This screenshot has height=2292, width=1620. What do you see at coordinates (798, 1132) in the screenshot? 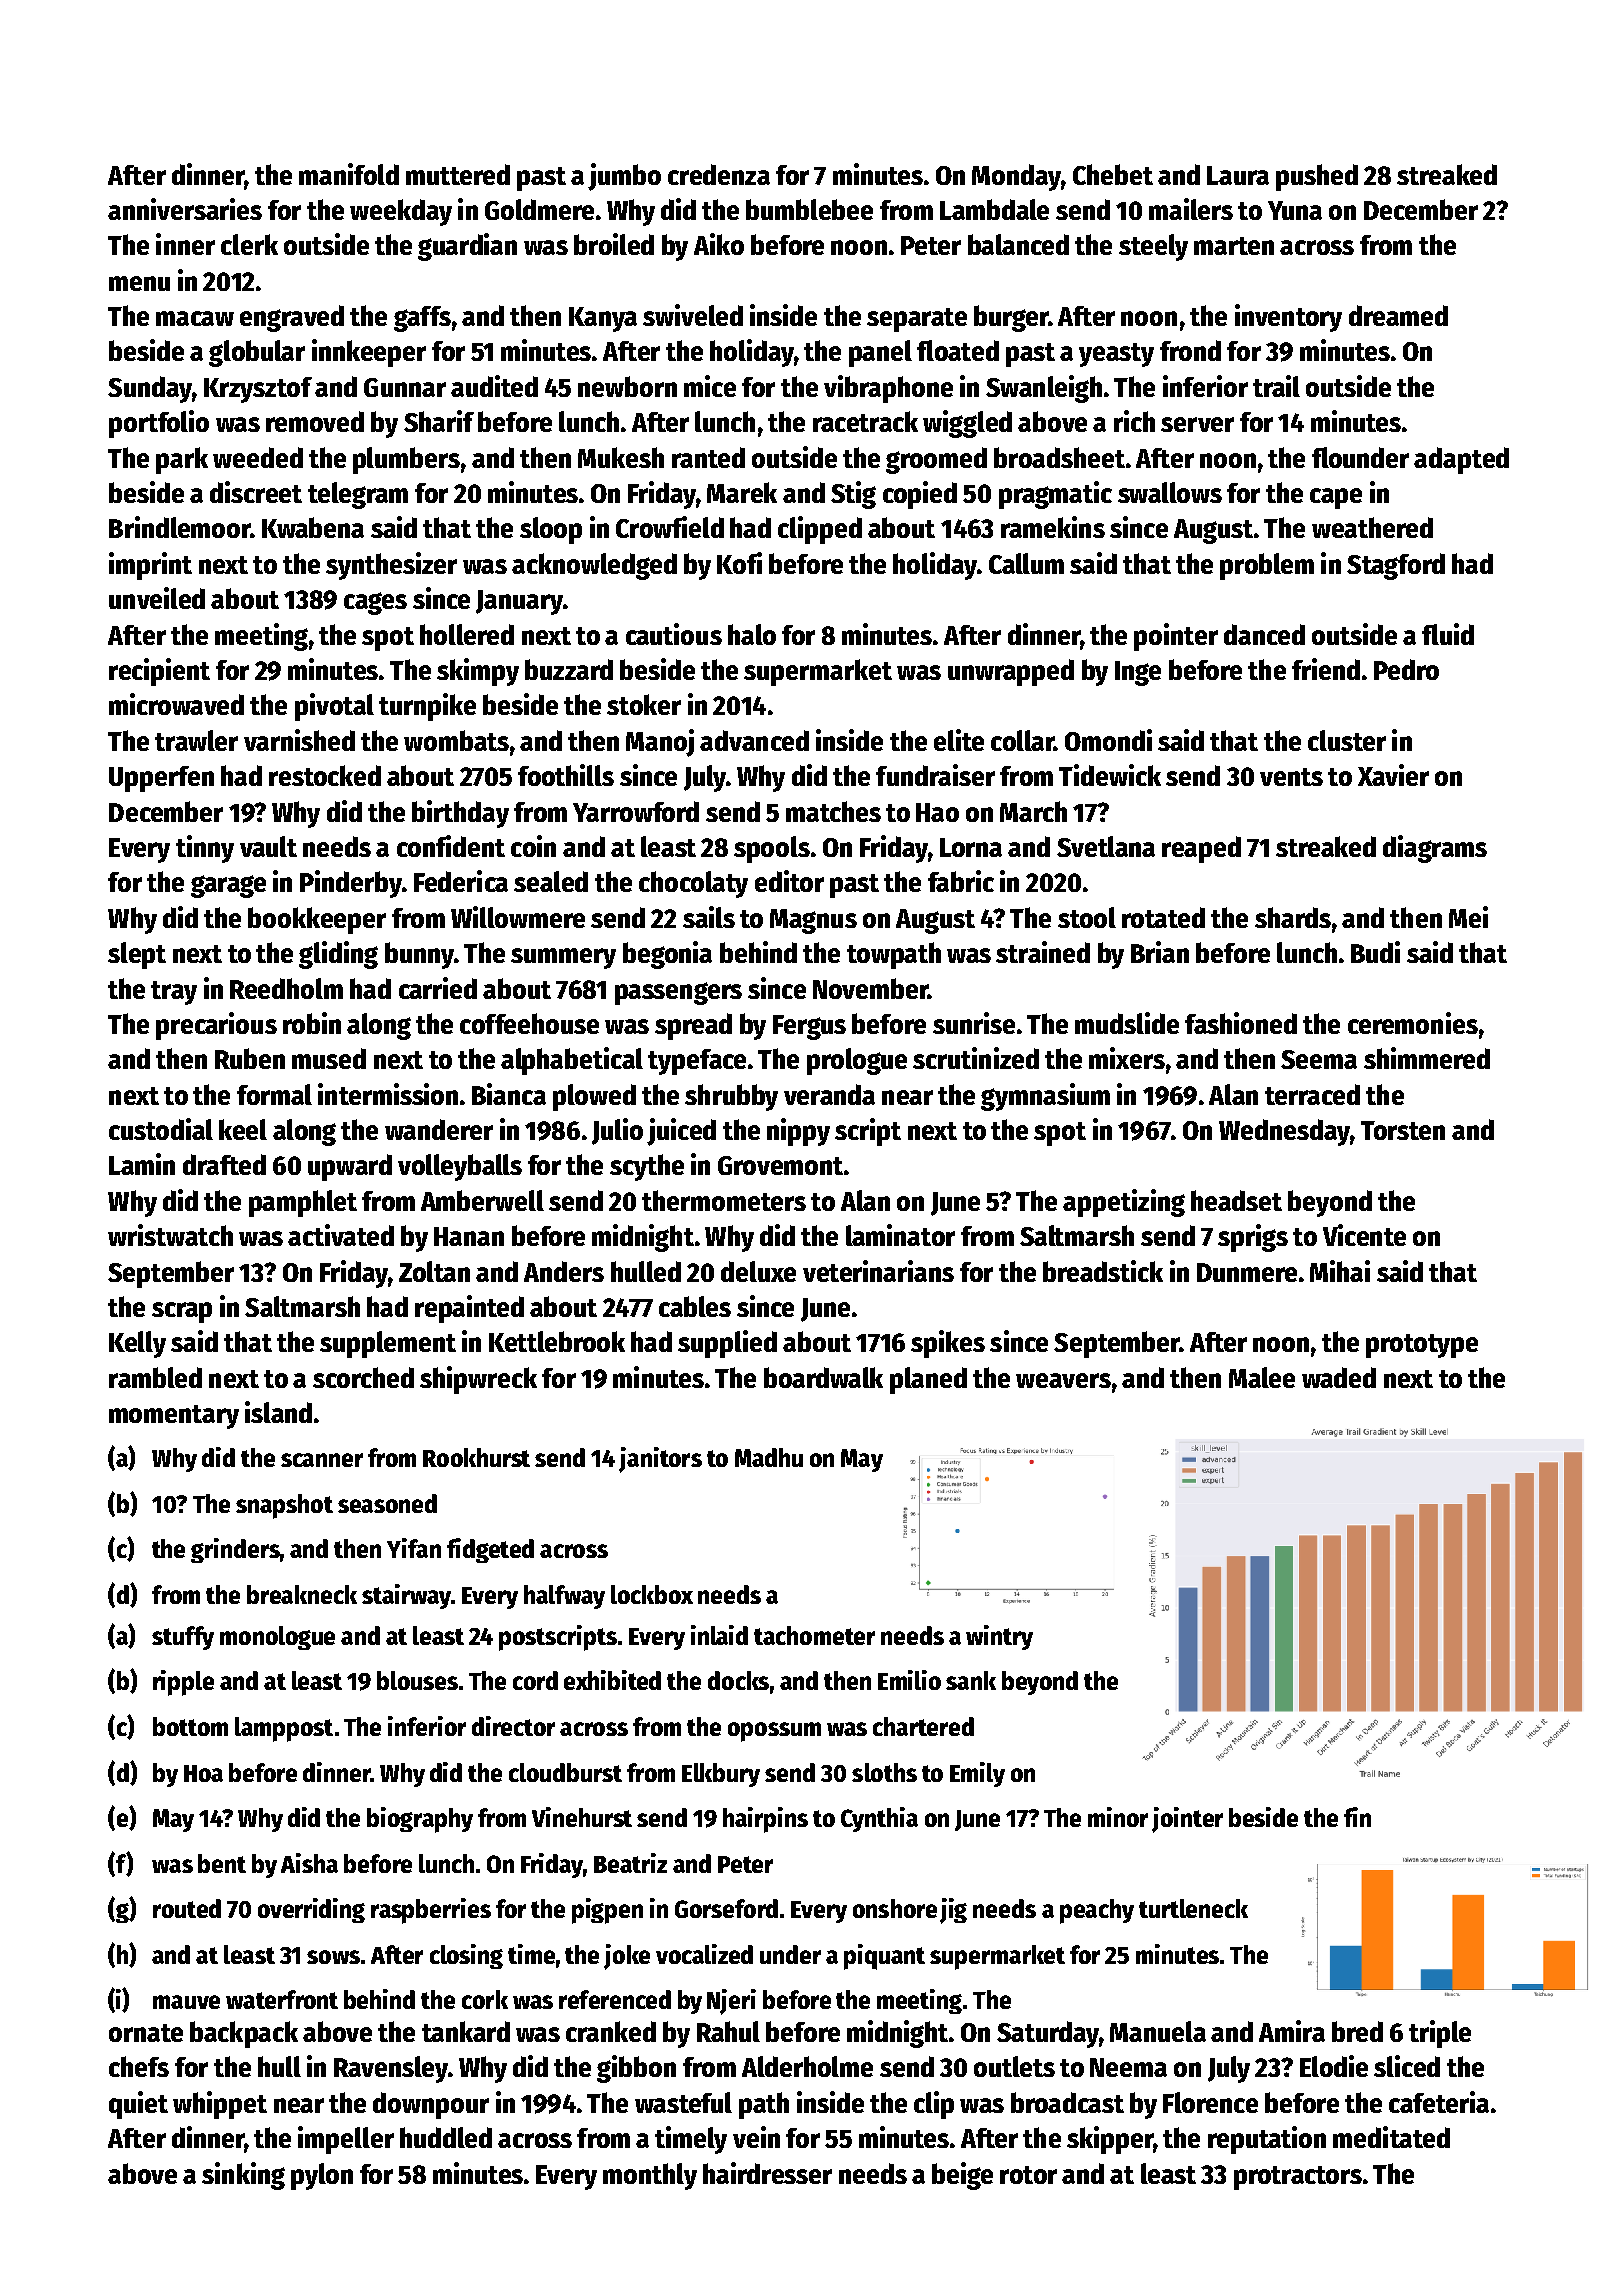
I see `nippy` at bounding box center [798, 1132].
